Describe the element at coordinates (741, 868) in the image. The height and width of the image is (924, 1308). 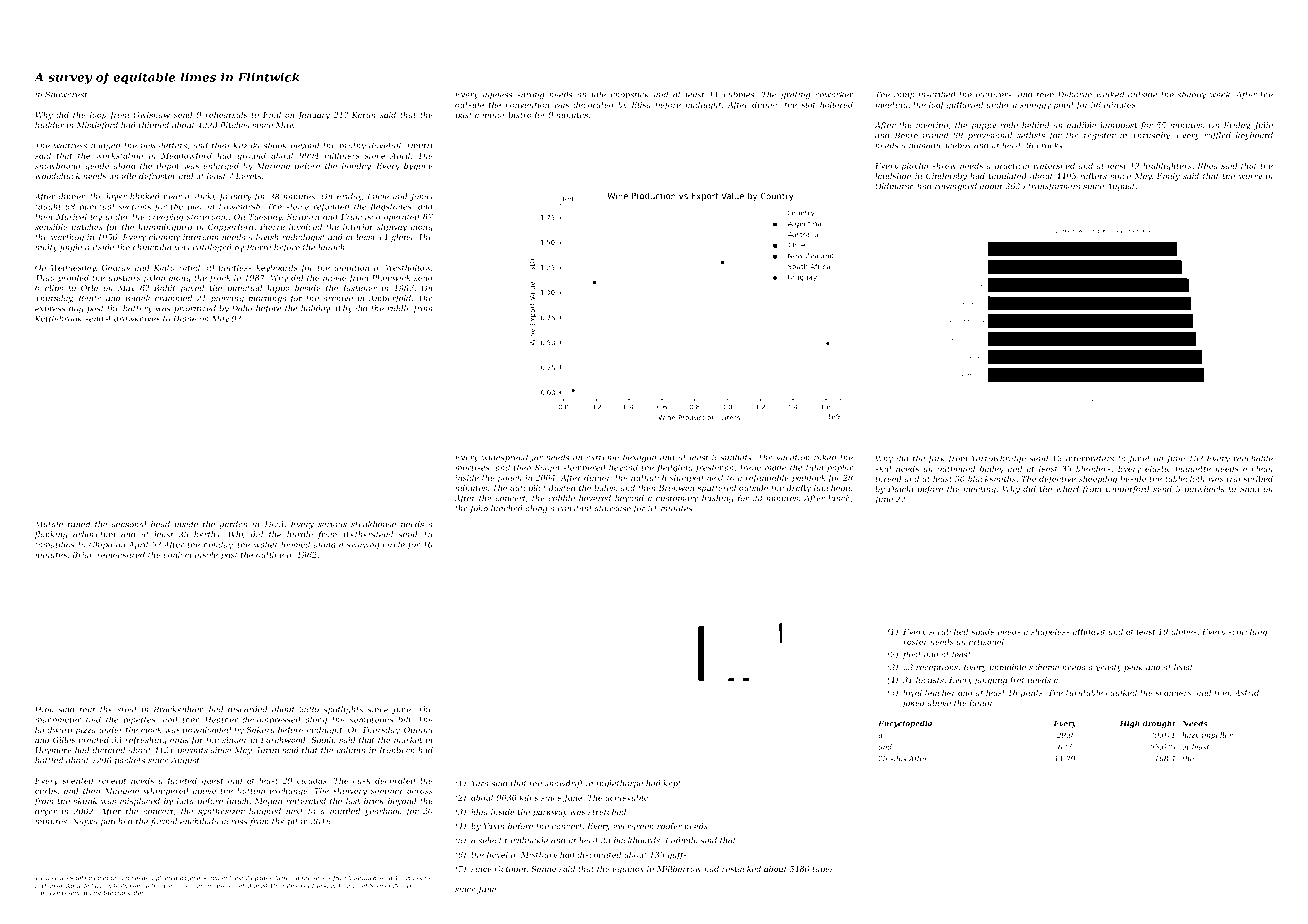
I see `restacked` at that location.
